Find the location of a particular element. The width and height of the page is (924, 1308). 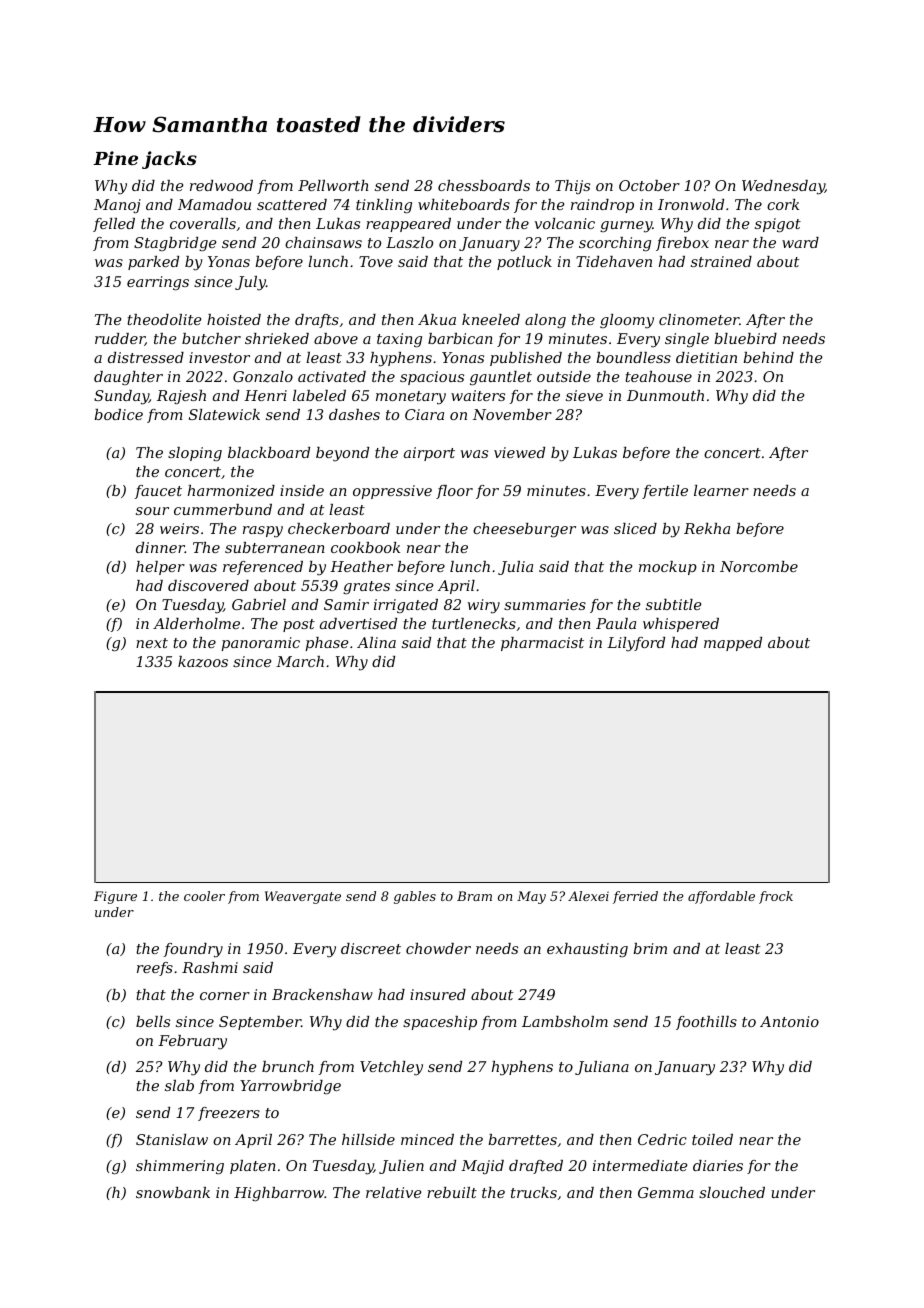

Vetchley is located at coordinates (391, 1068).
